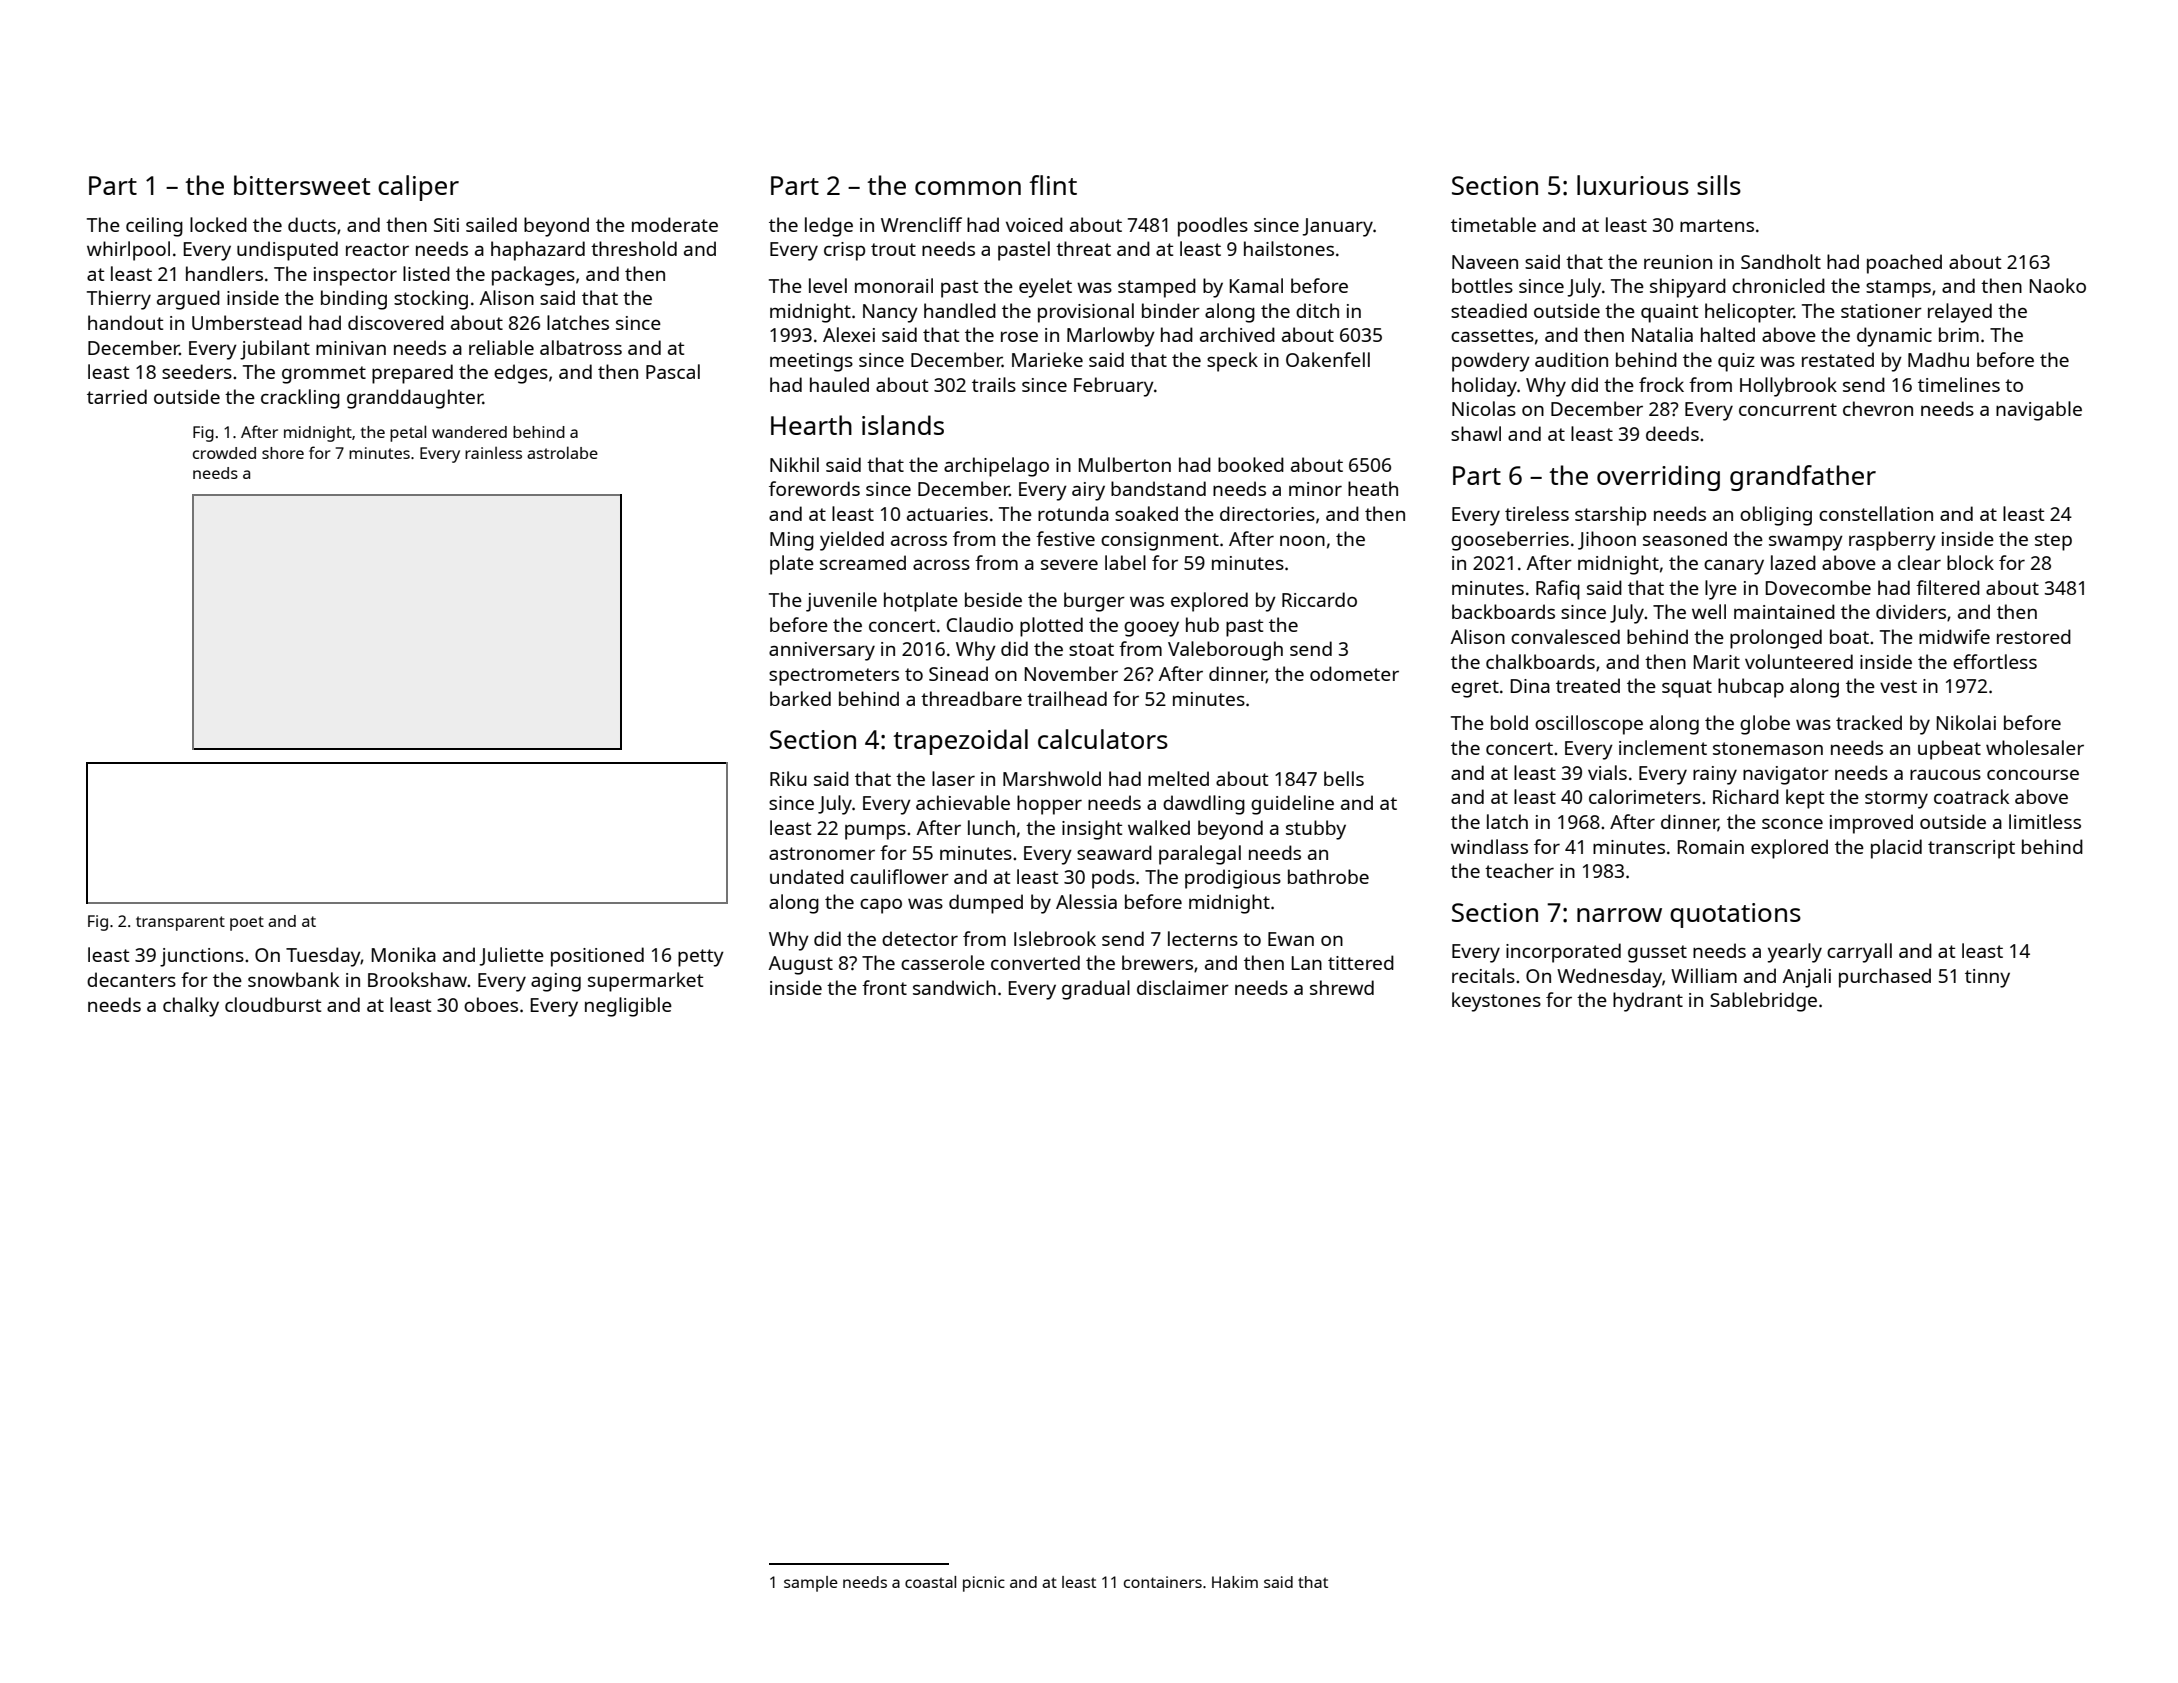  Describe the element at coordinates (811, 1584) in the document. I see `sample` at that location.
